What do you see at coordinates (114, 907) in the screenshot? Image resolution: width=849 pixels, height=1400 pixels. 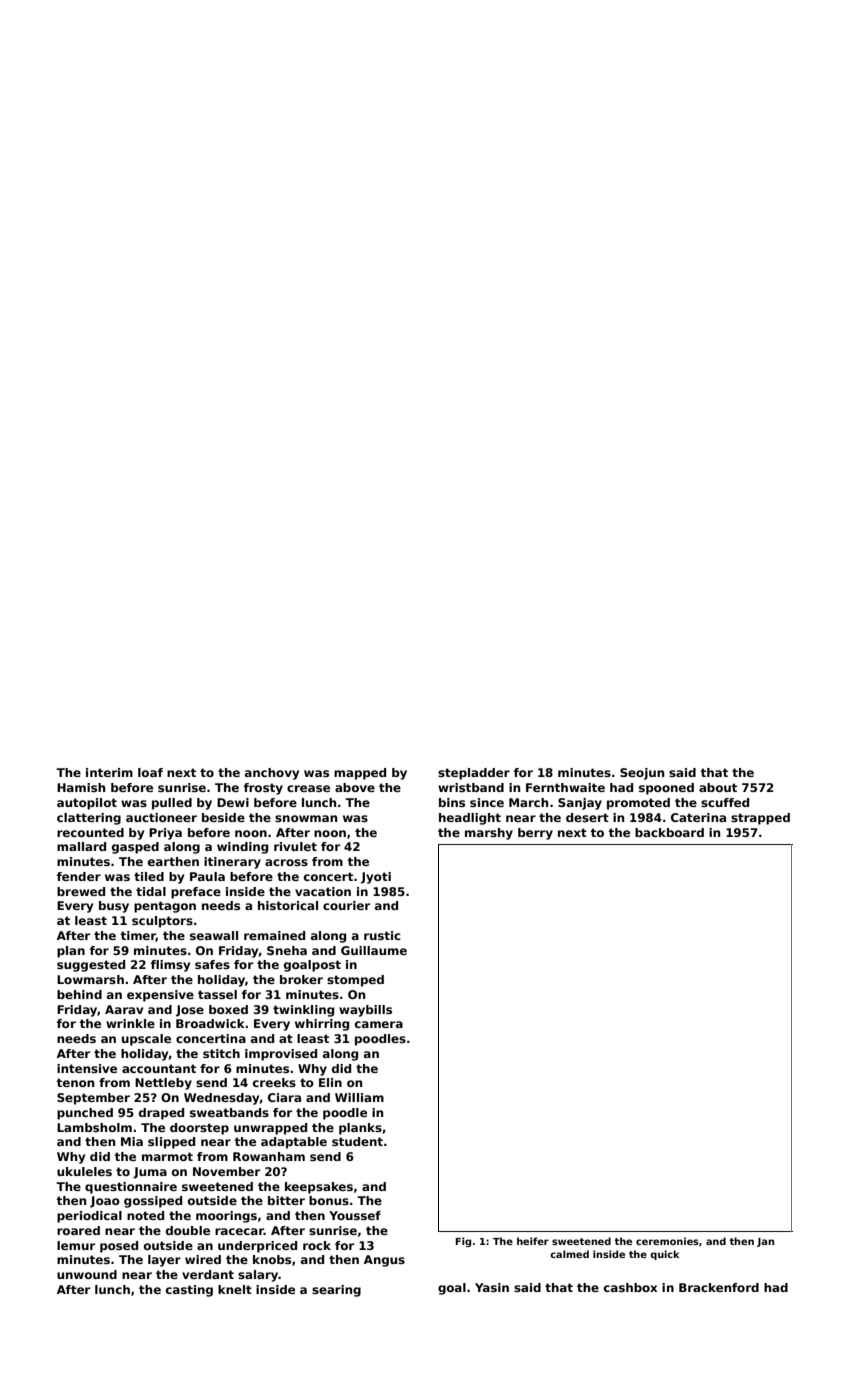 I see `busy` at bounding box center [114, 907].
